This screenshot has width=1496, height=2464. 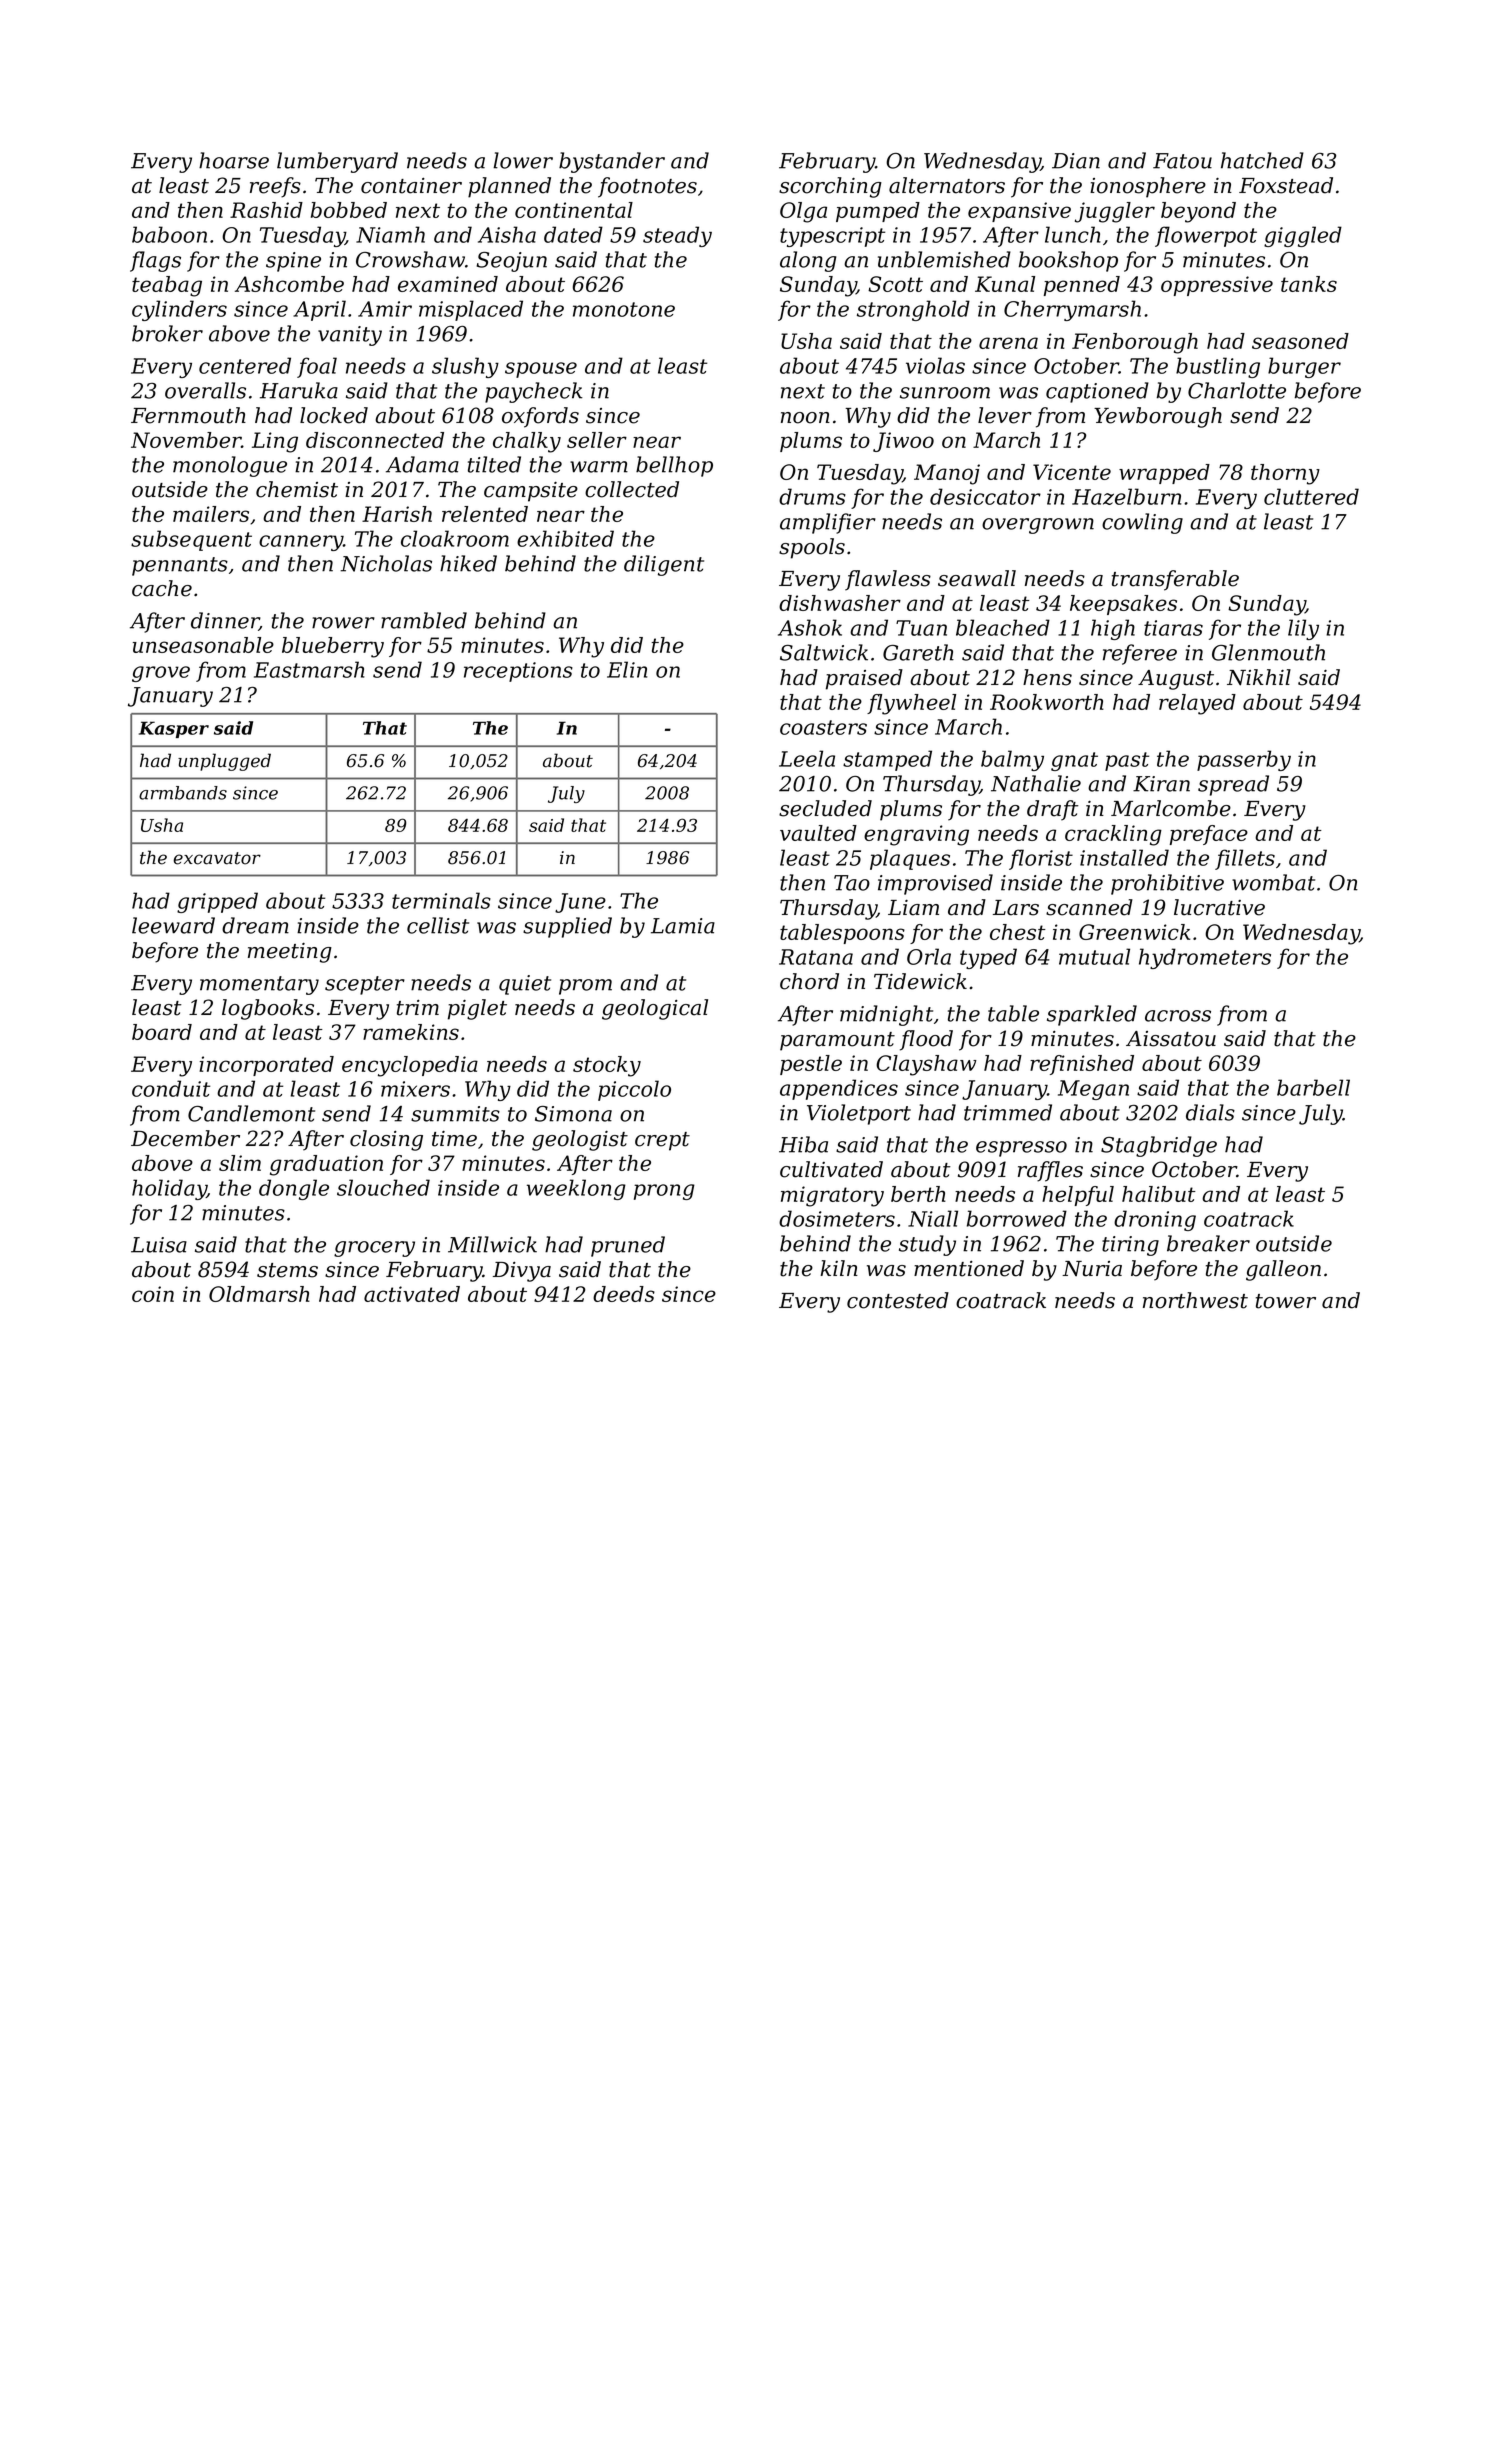 What do you see at coordinates (825, 808) in the screenshot?
I see `secluded` at bounding box center [825, 808].
